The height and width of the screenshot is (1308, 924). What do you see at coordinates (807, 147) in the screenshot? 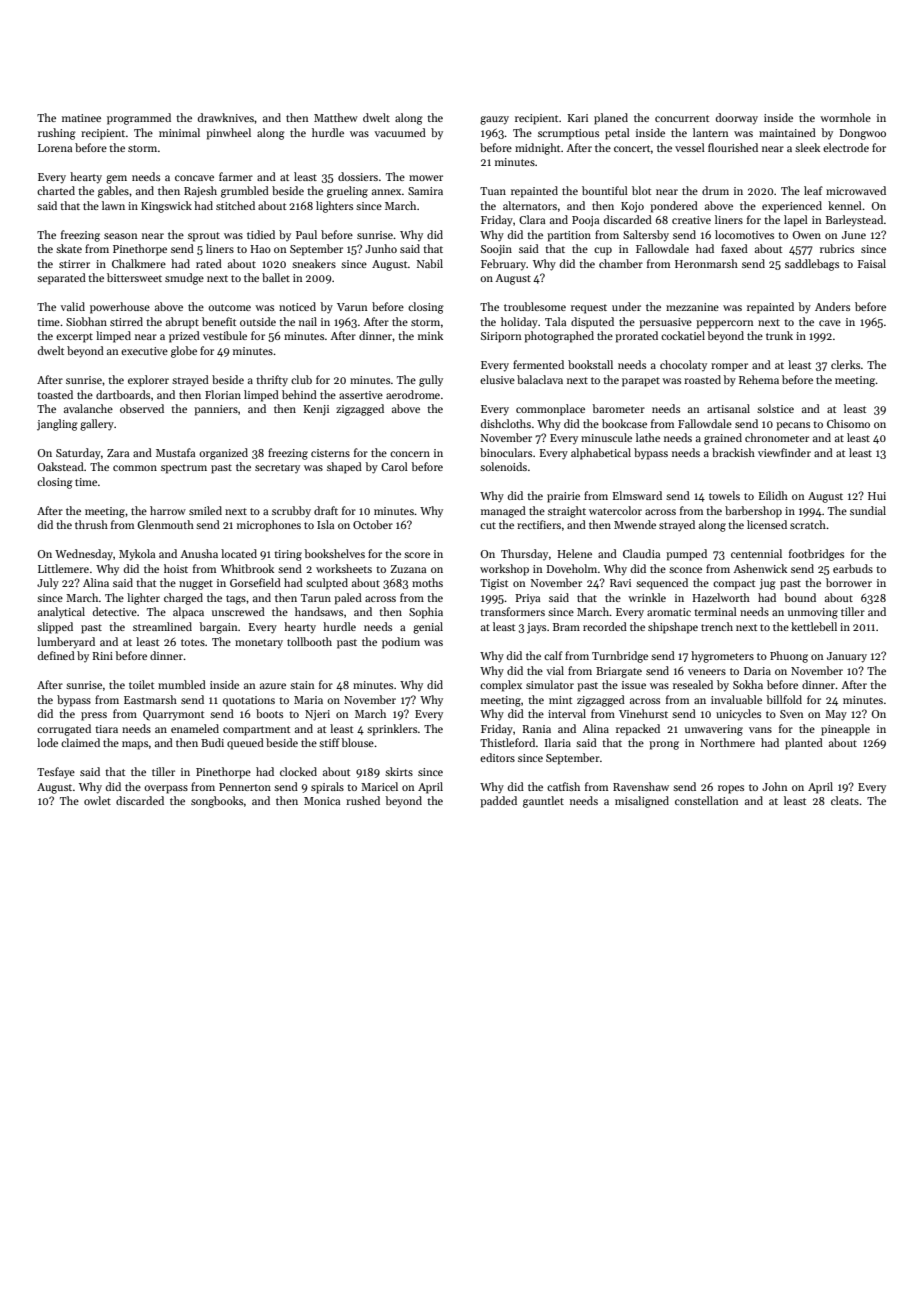
I see `sleek` at bounding box center [807, 147].
